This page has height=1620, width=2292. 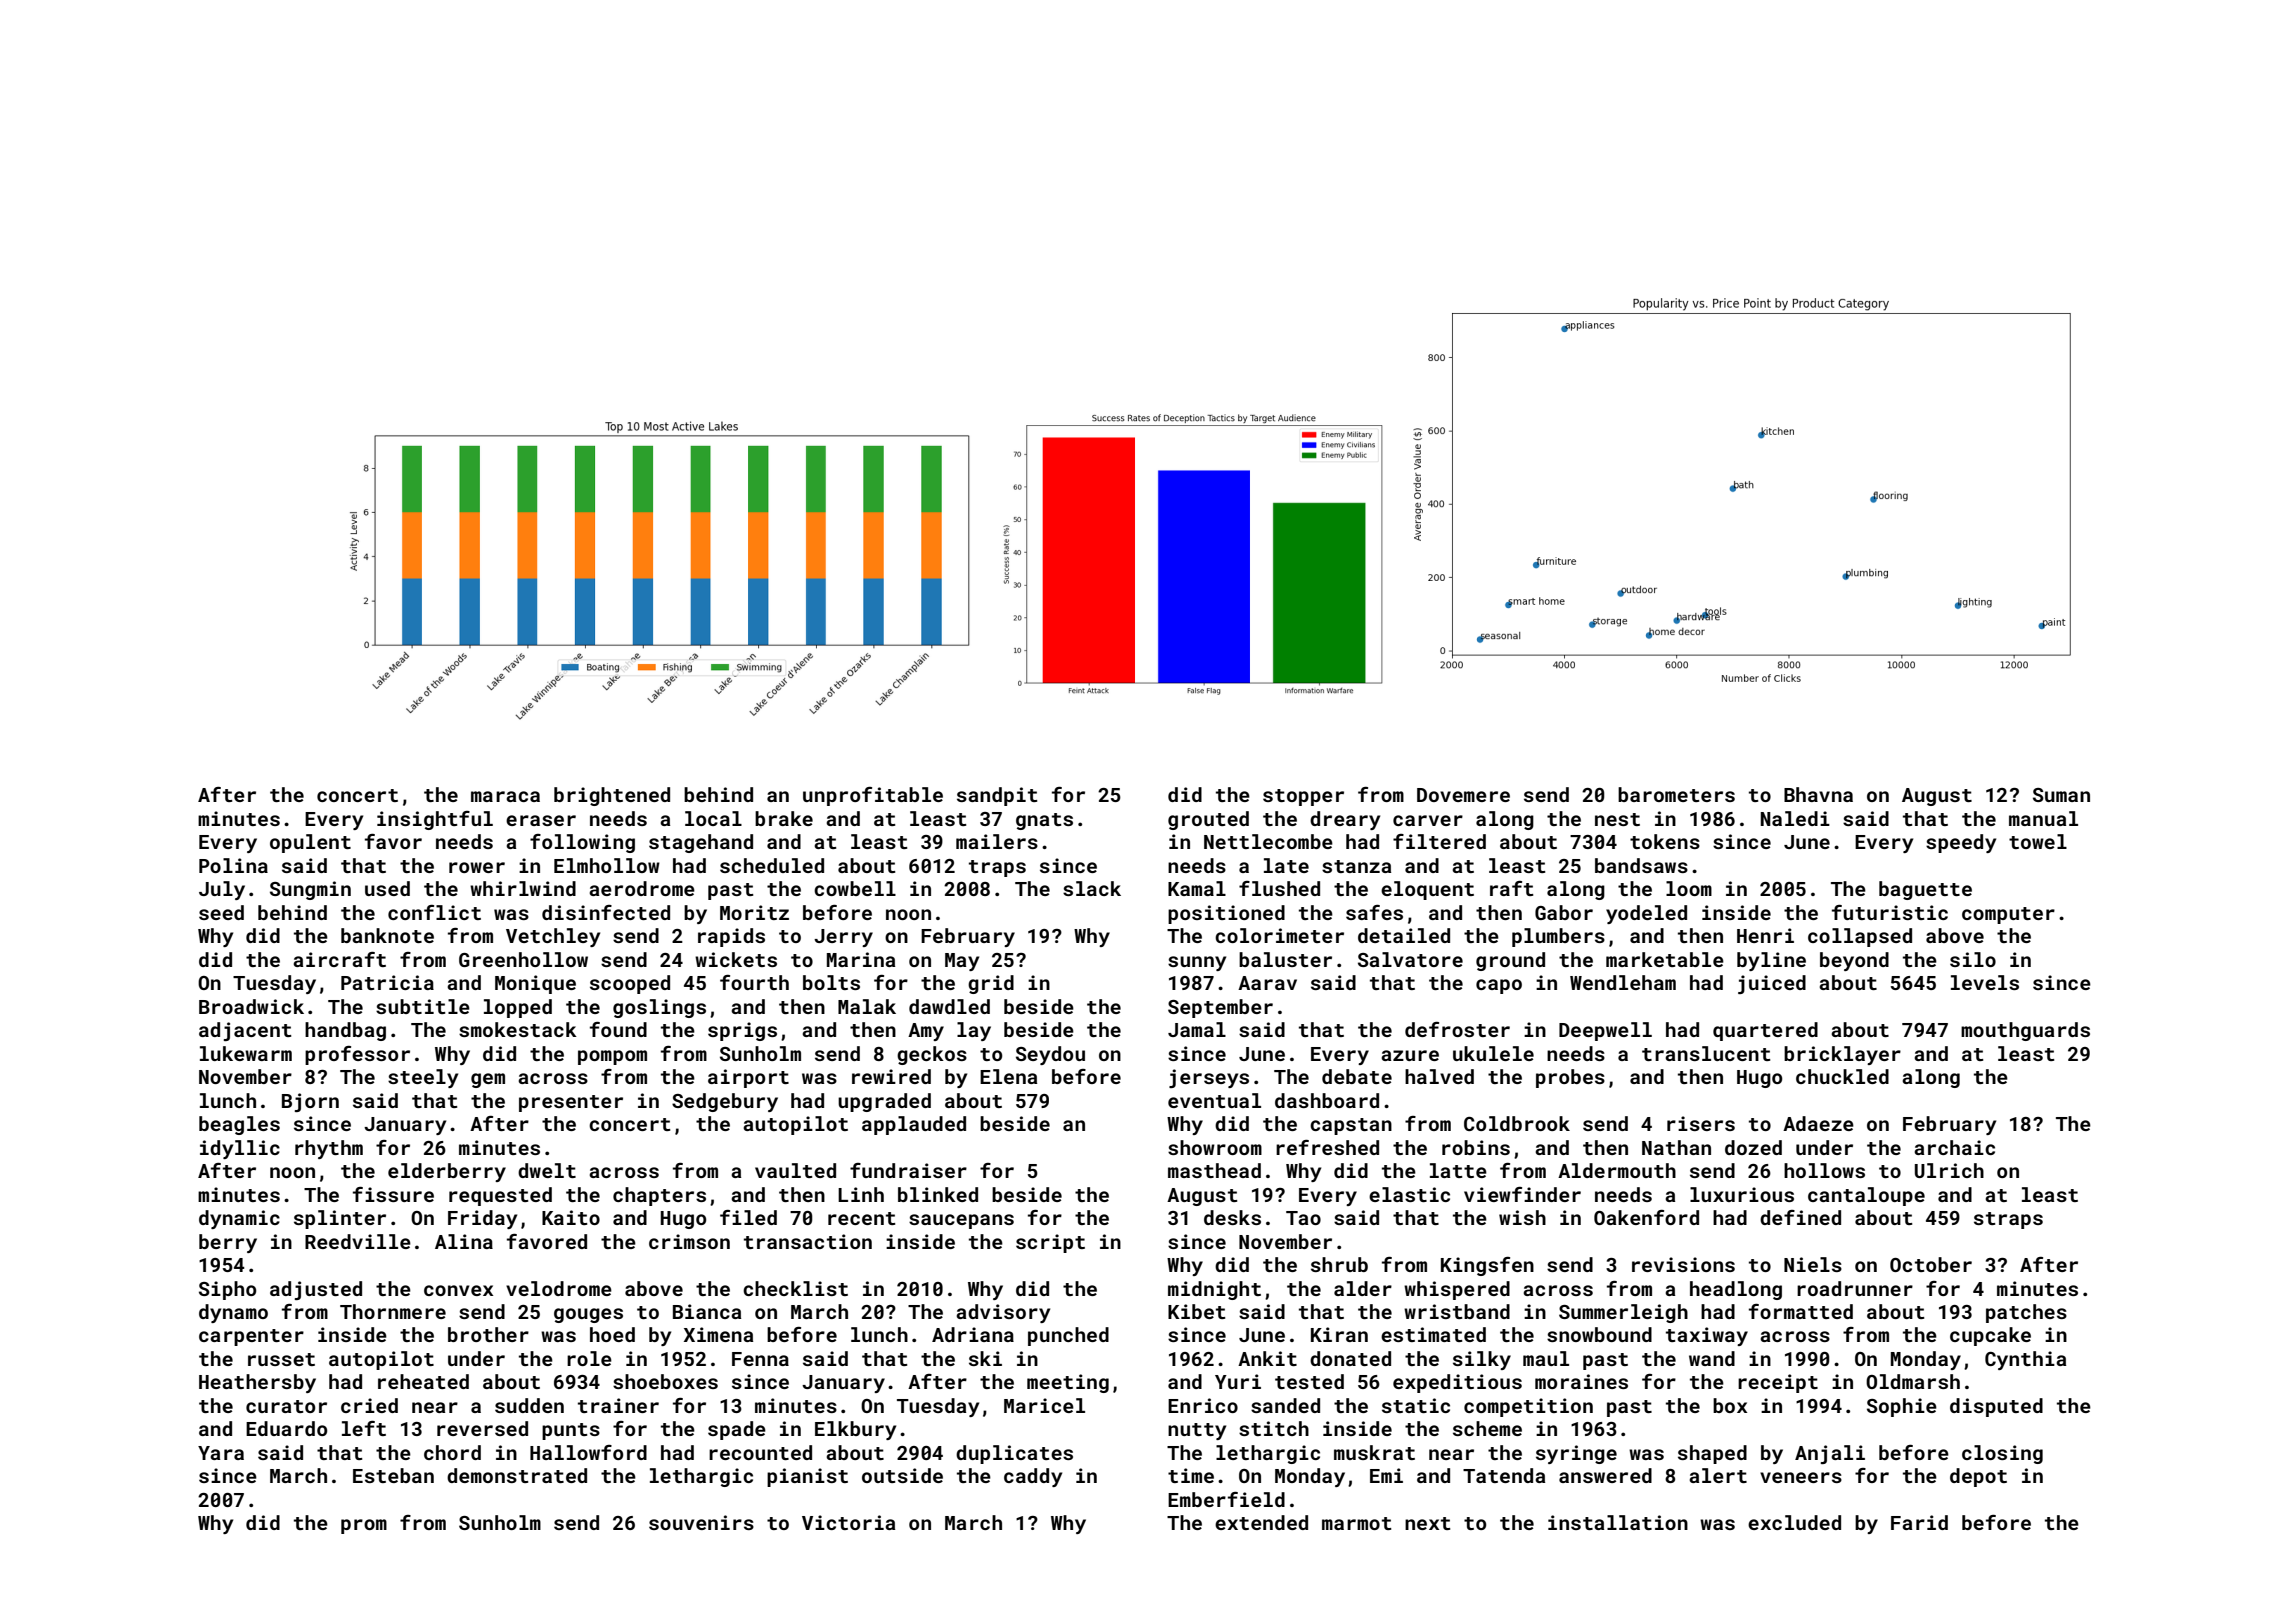 What do you see at coordinates (1794, 1522) in the page?
I see `excluded` at bounding box center [1794, 1522].
